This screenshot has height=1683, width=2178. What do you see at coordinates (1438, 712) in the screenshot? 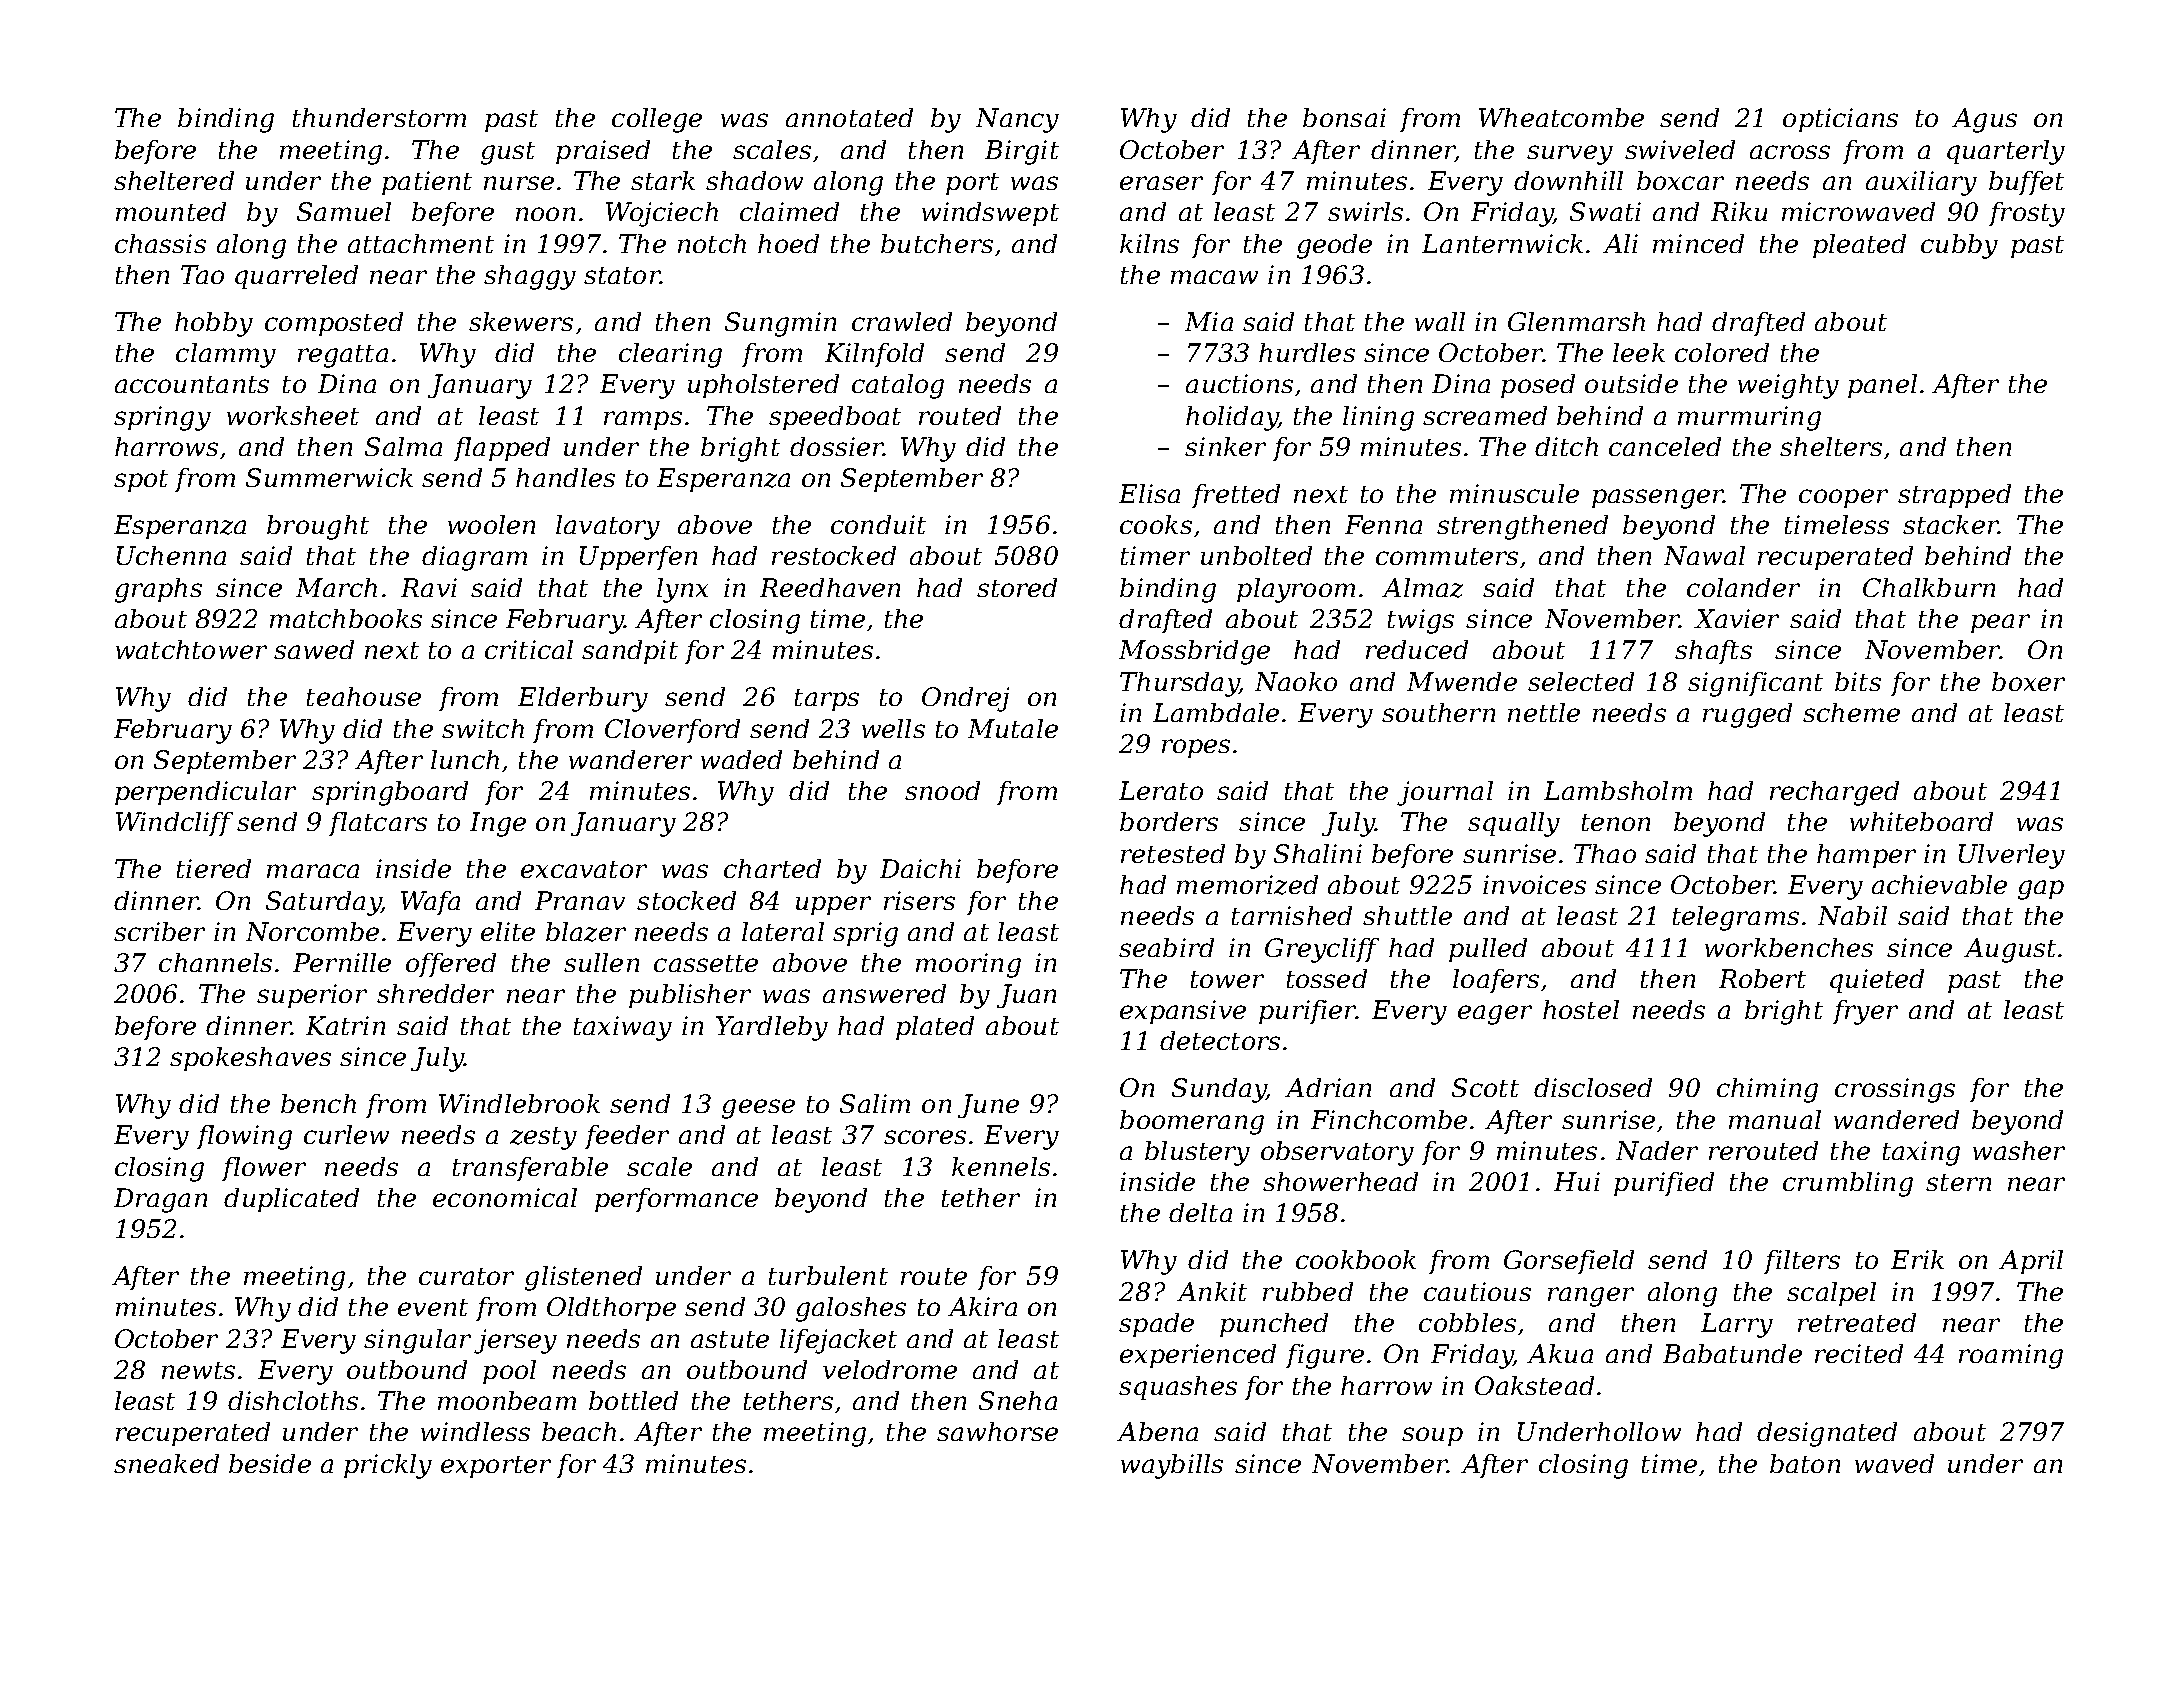
I see `southern` at bounding box center [1438, 712].
